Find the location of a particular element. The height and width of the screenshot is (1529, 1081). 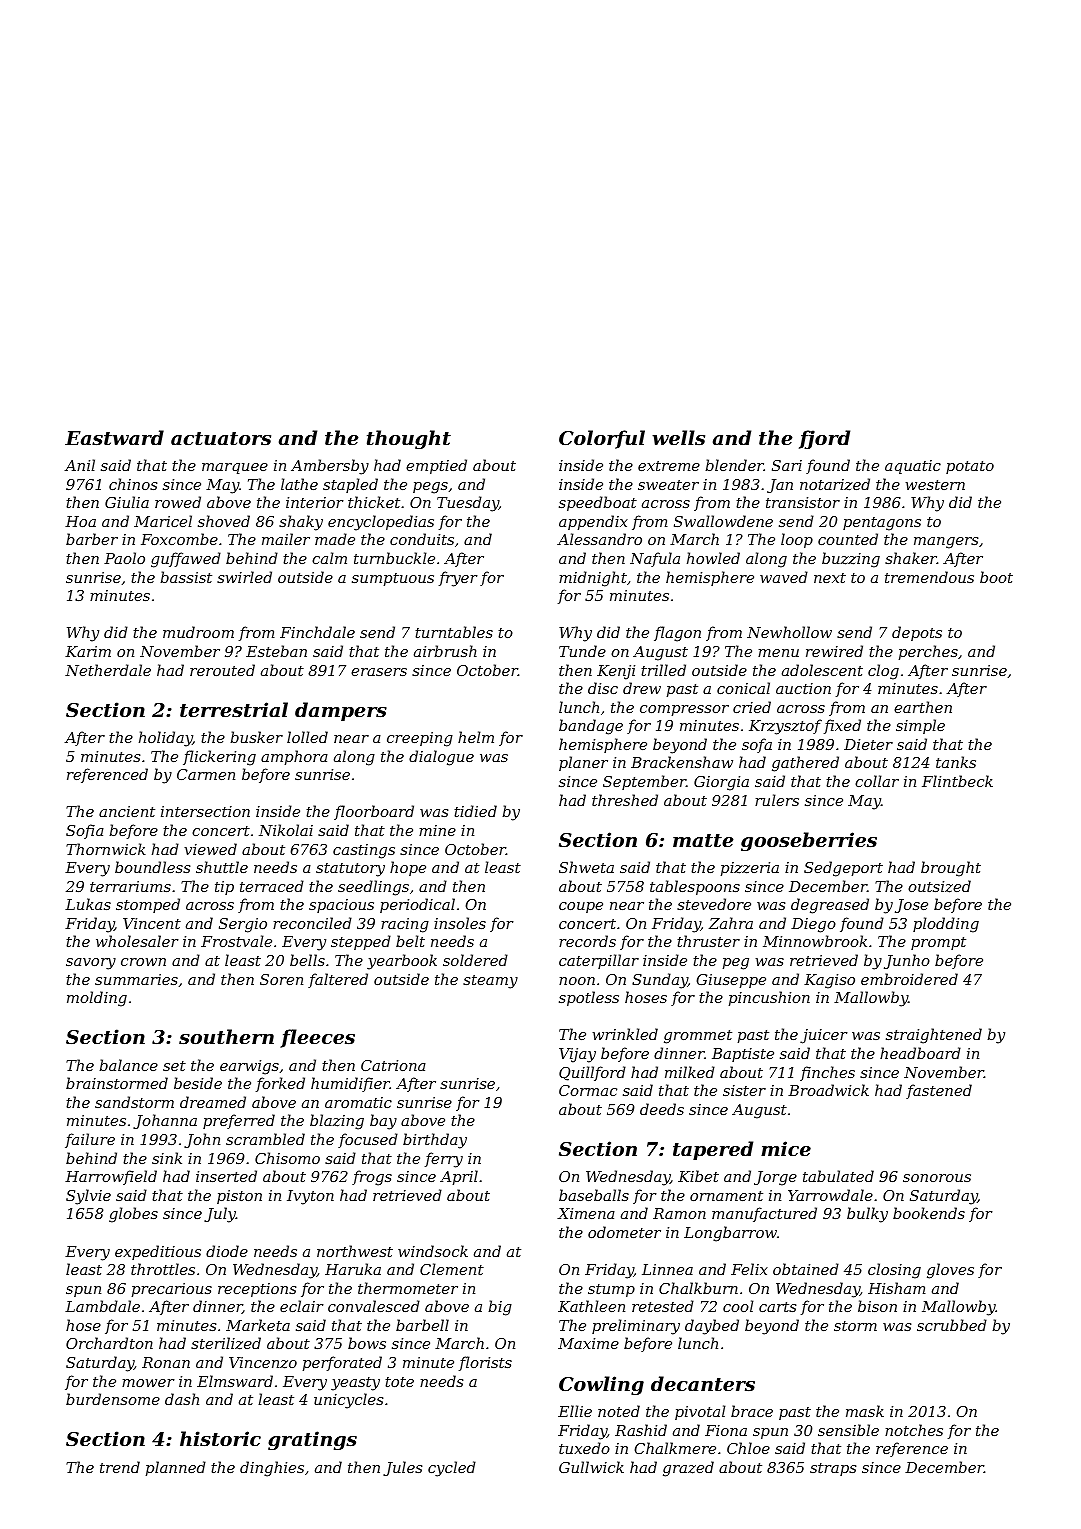

stump is located at coordinates (611, 1290).
